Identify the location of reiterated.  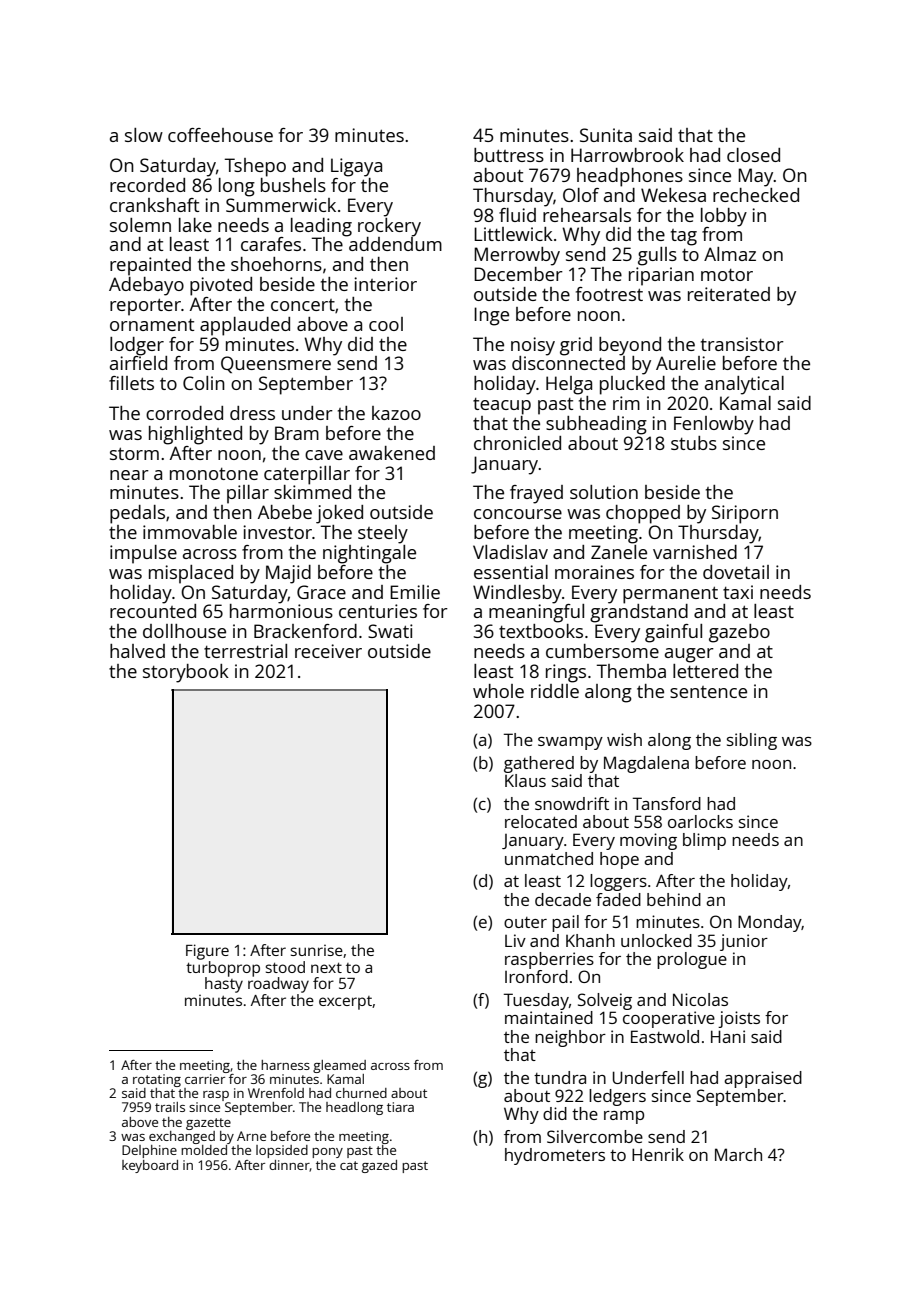
(729, 294).
